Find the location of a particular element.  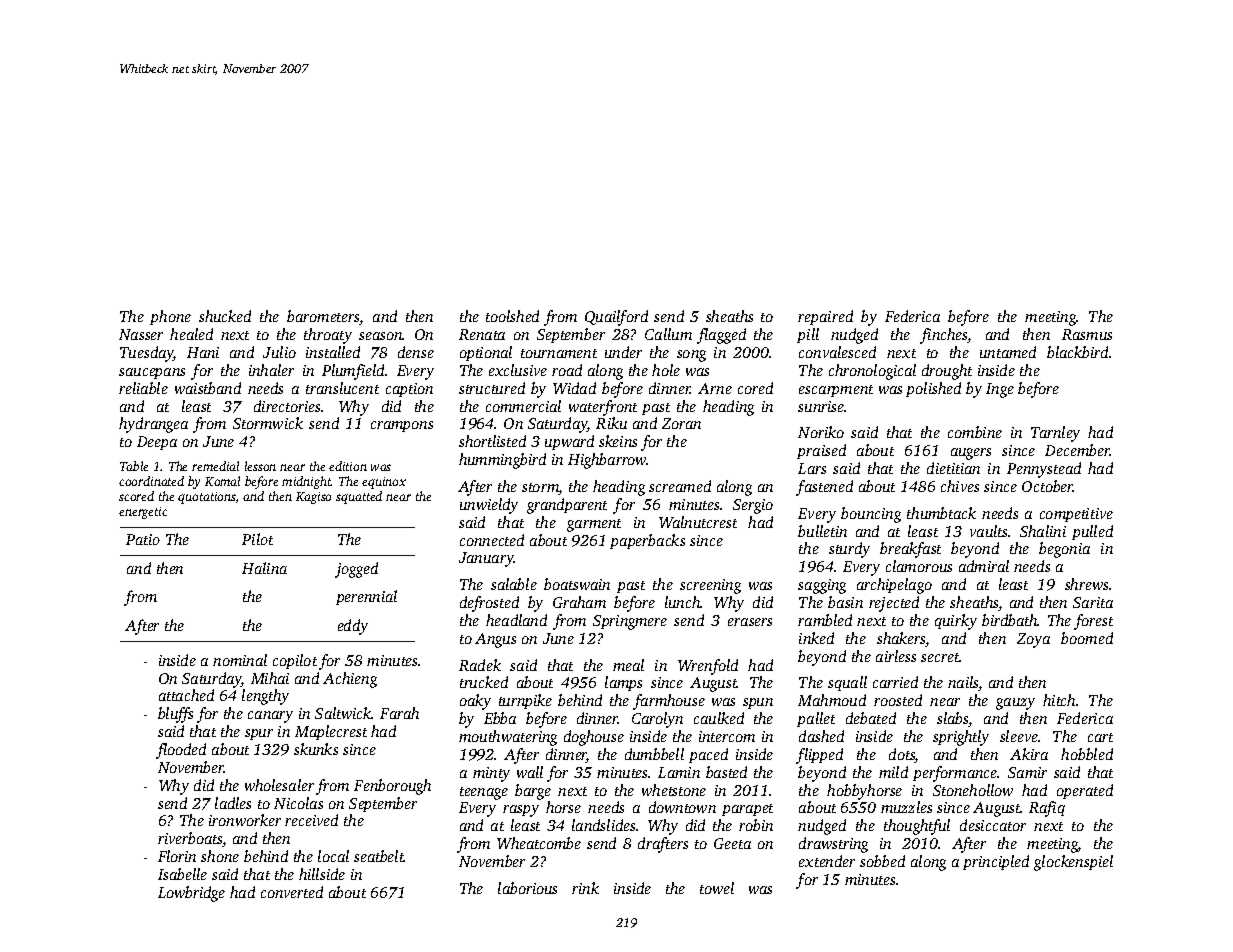

finches is located at coordinates (944, 336).
